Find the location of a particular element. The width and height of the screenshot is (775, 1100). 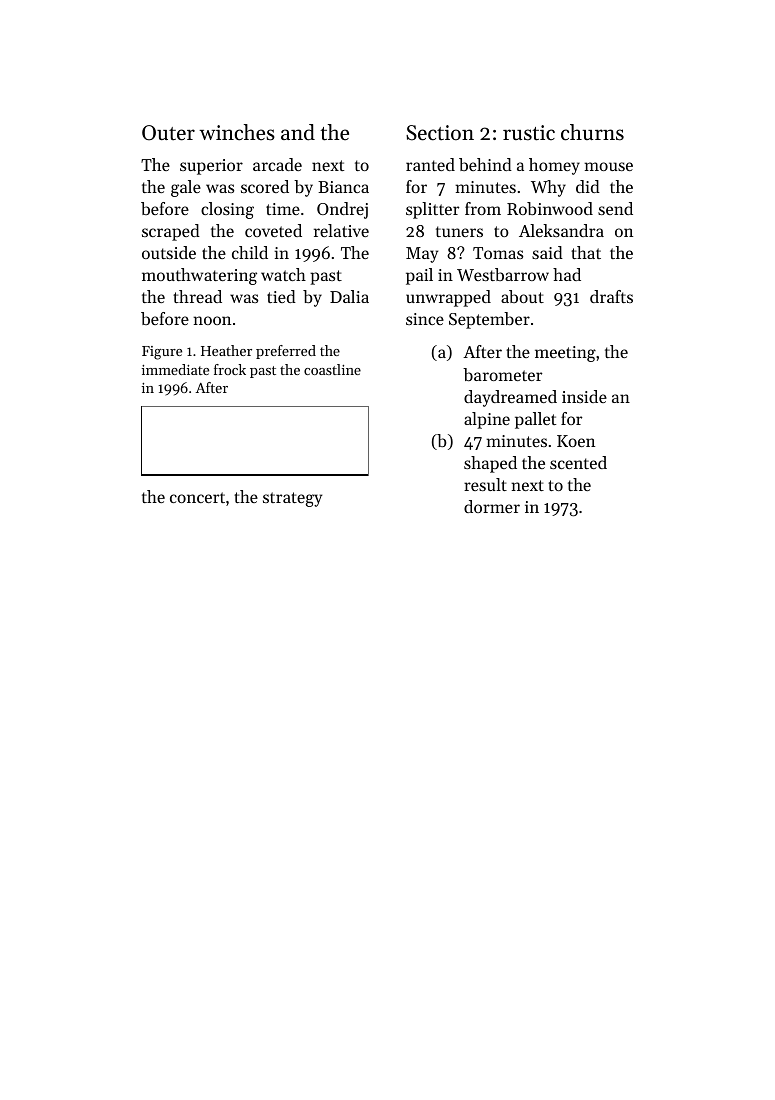

preferred is located at coordinates (286, 352).
